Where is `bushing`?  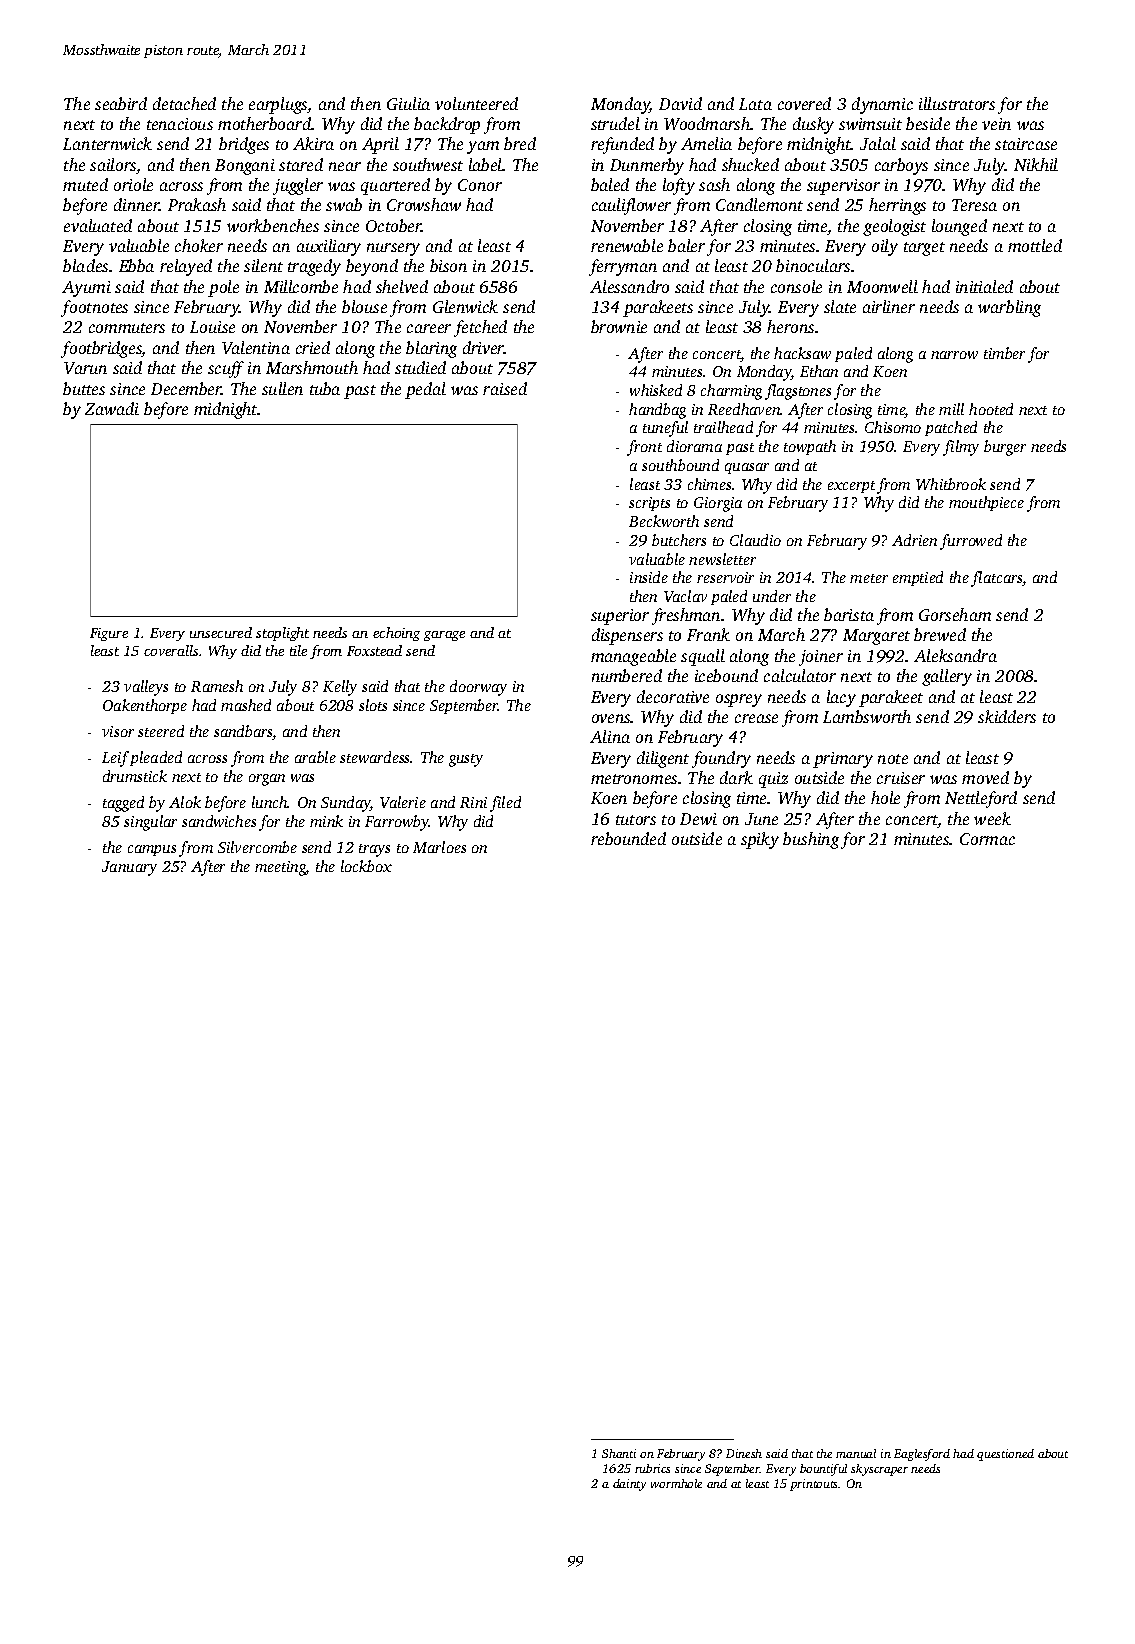 bushing is located at coordinates (811, 840).
